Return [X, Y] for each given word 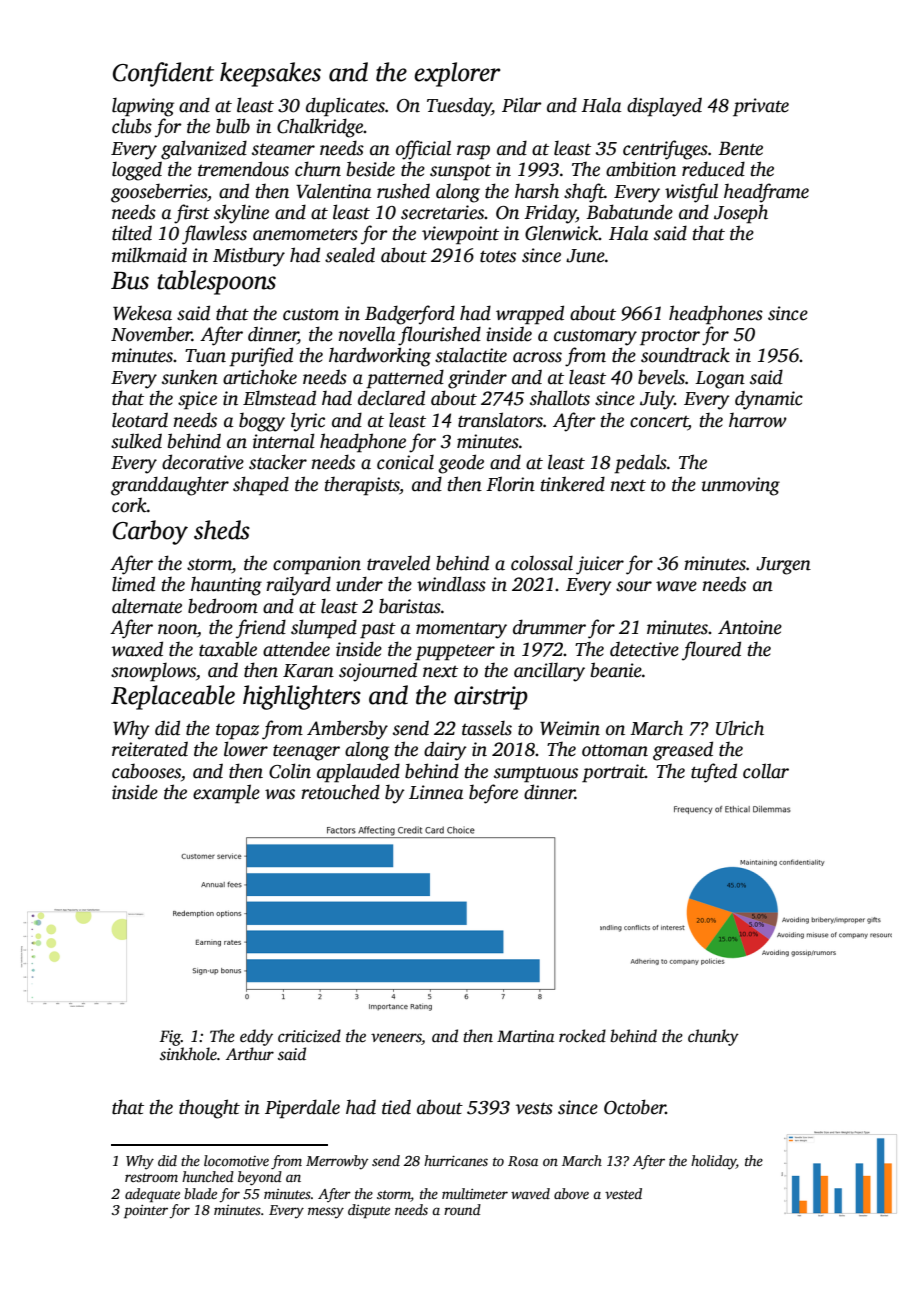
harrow [758, 420]
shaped [261, 486]
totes [498, 256]
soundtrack [685, 355]
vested [623, 1193]
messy [326, 1213]
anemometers [305, 235]
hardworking [380, 357]
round [462, 1209]
